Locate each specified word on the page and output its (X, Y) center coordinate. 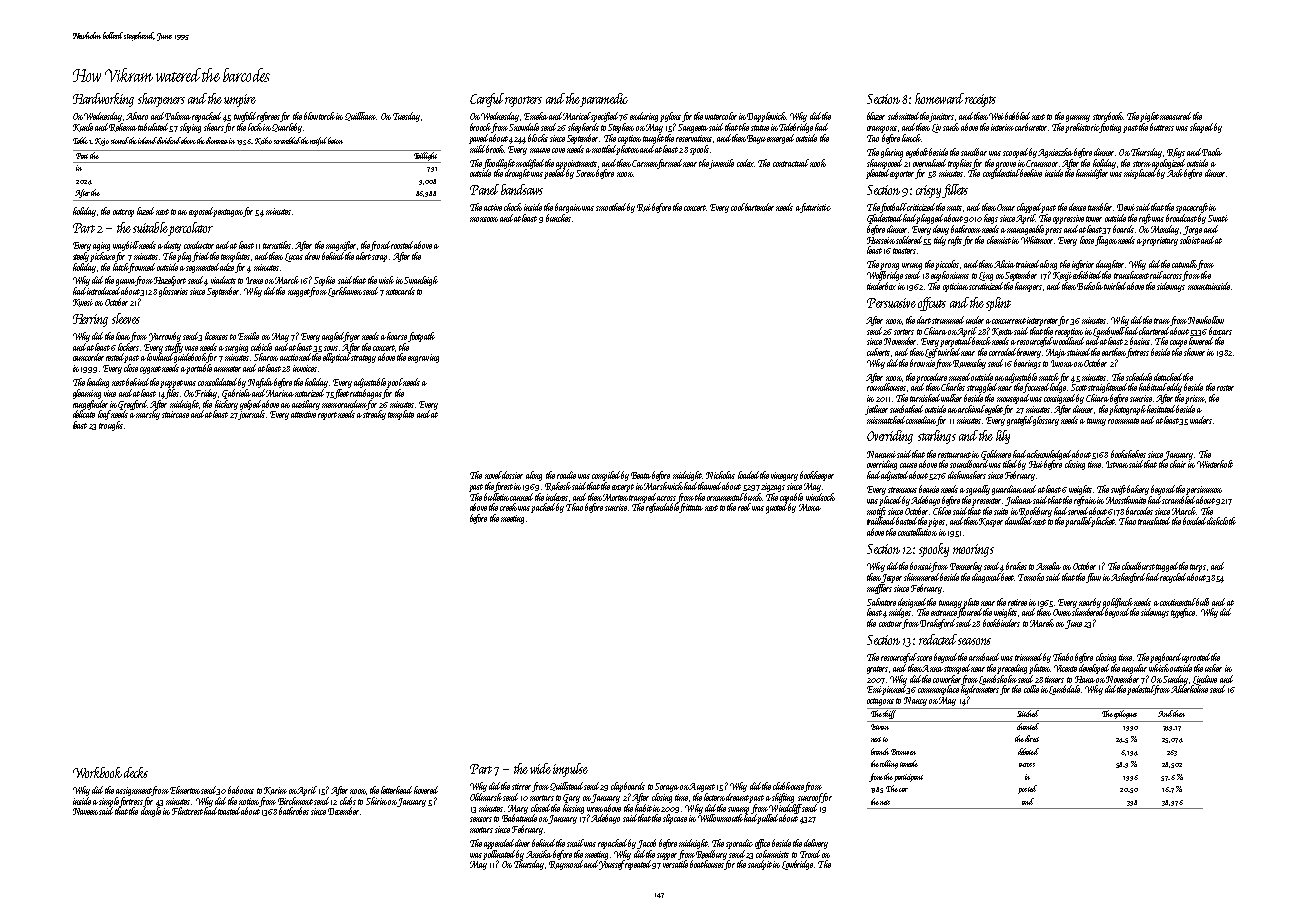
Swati (1218, 218)
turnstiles (277, 245)
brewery (1029, 353)
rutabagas (366, 394)
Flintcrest (187, 811)
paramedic (604, 100)
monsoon (484, 219)
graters (877, 670)
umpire (240, 100)
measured (1175, 116)
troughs (111, 426)
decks (136, 772)
